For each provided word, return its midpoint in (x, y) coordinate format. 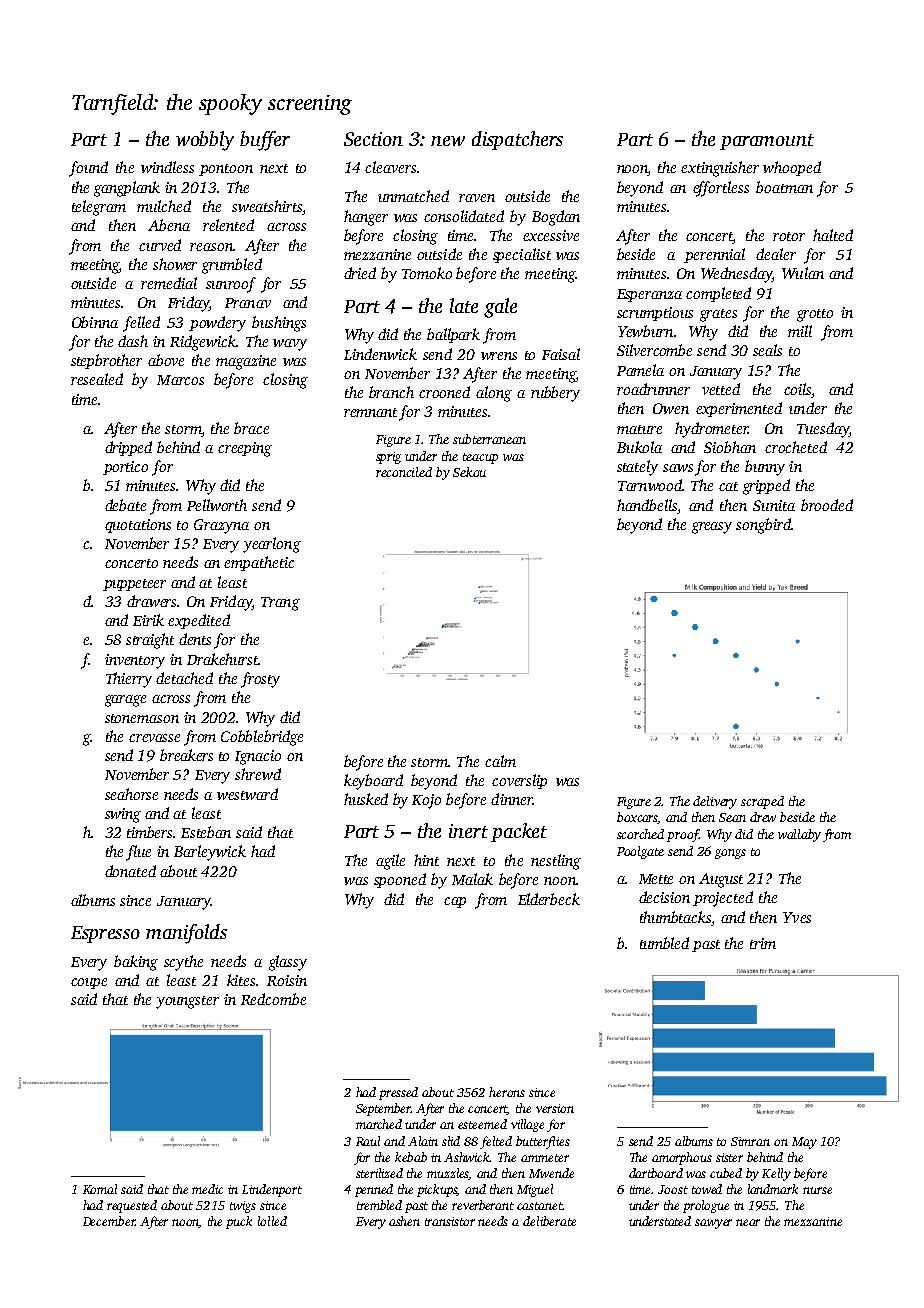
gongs (730, 854)
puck (239, 1222)
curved (160, 245)
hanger (366, 218)
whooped (792, 168)
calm (500, 761)
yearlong (272, 545)
